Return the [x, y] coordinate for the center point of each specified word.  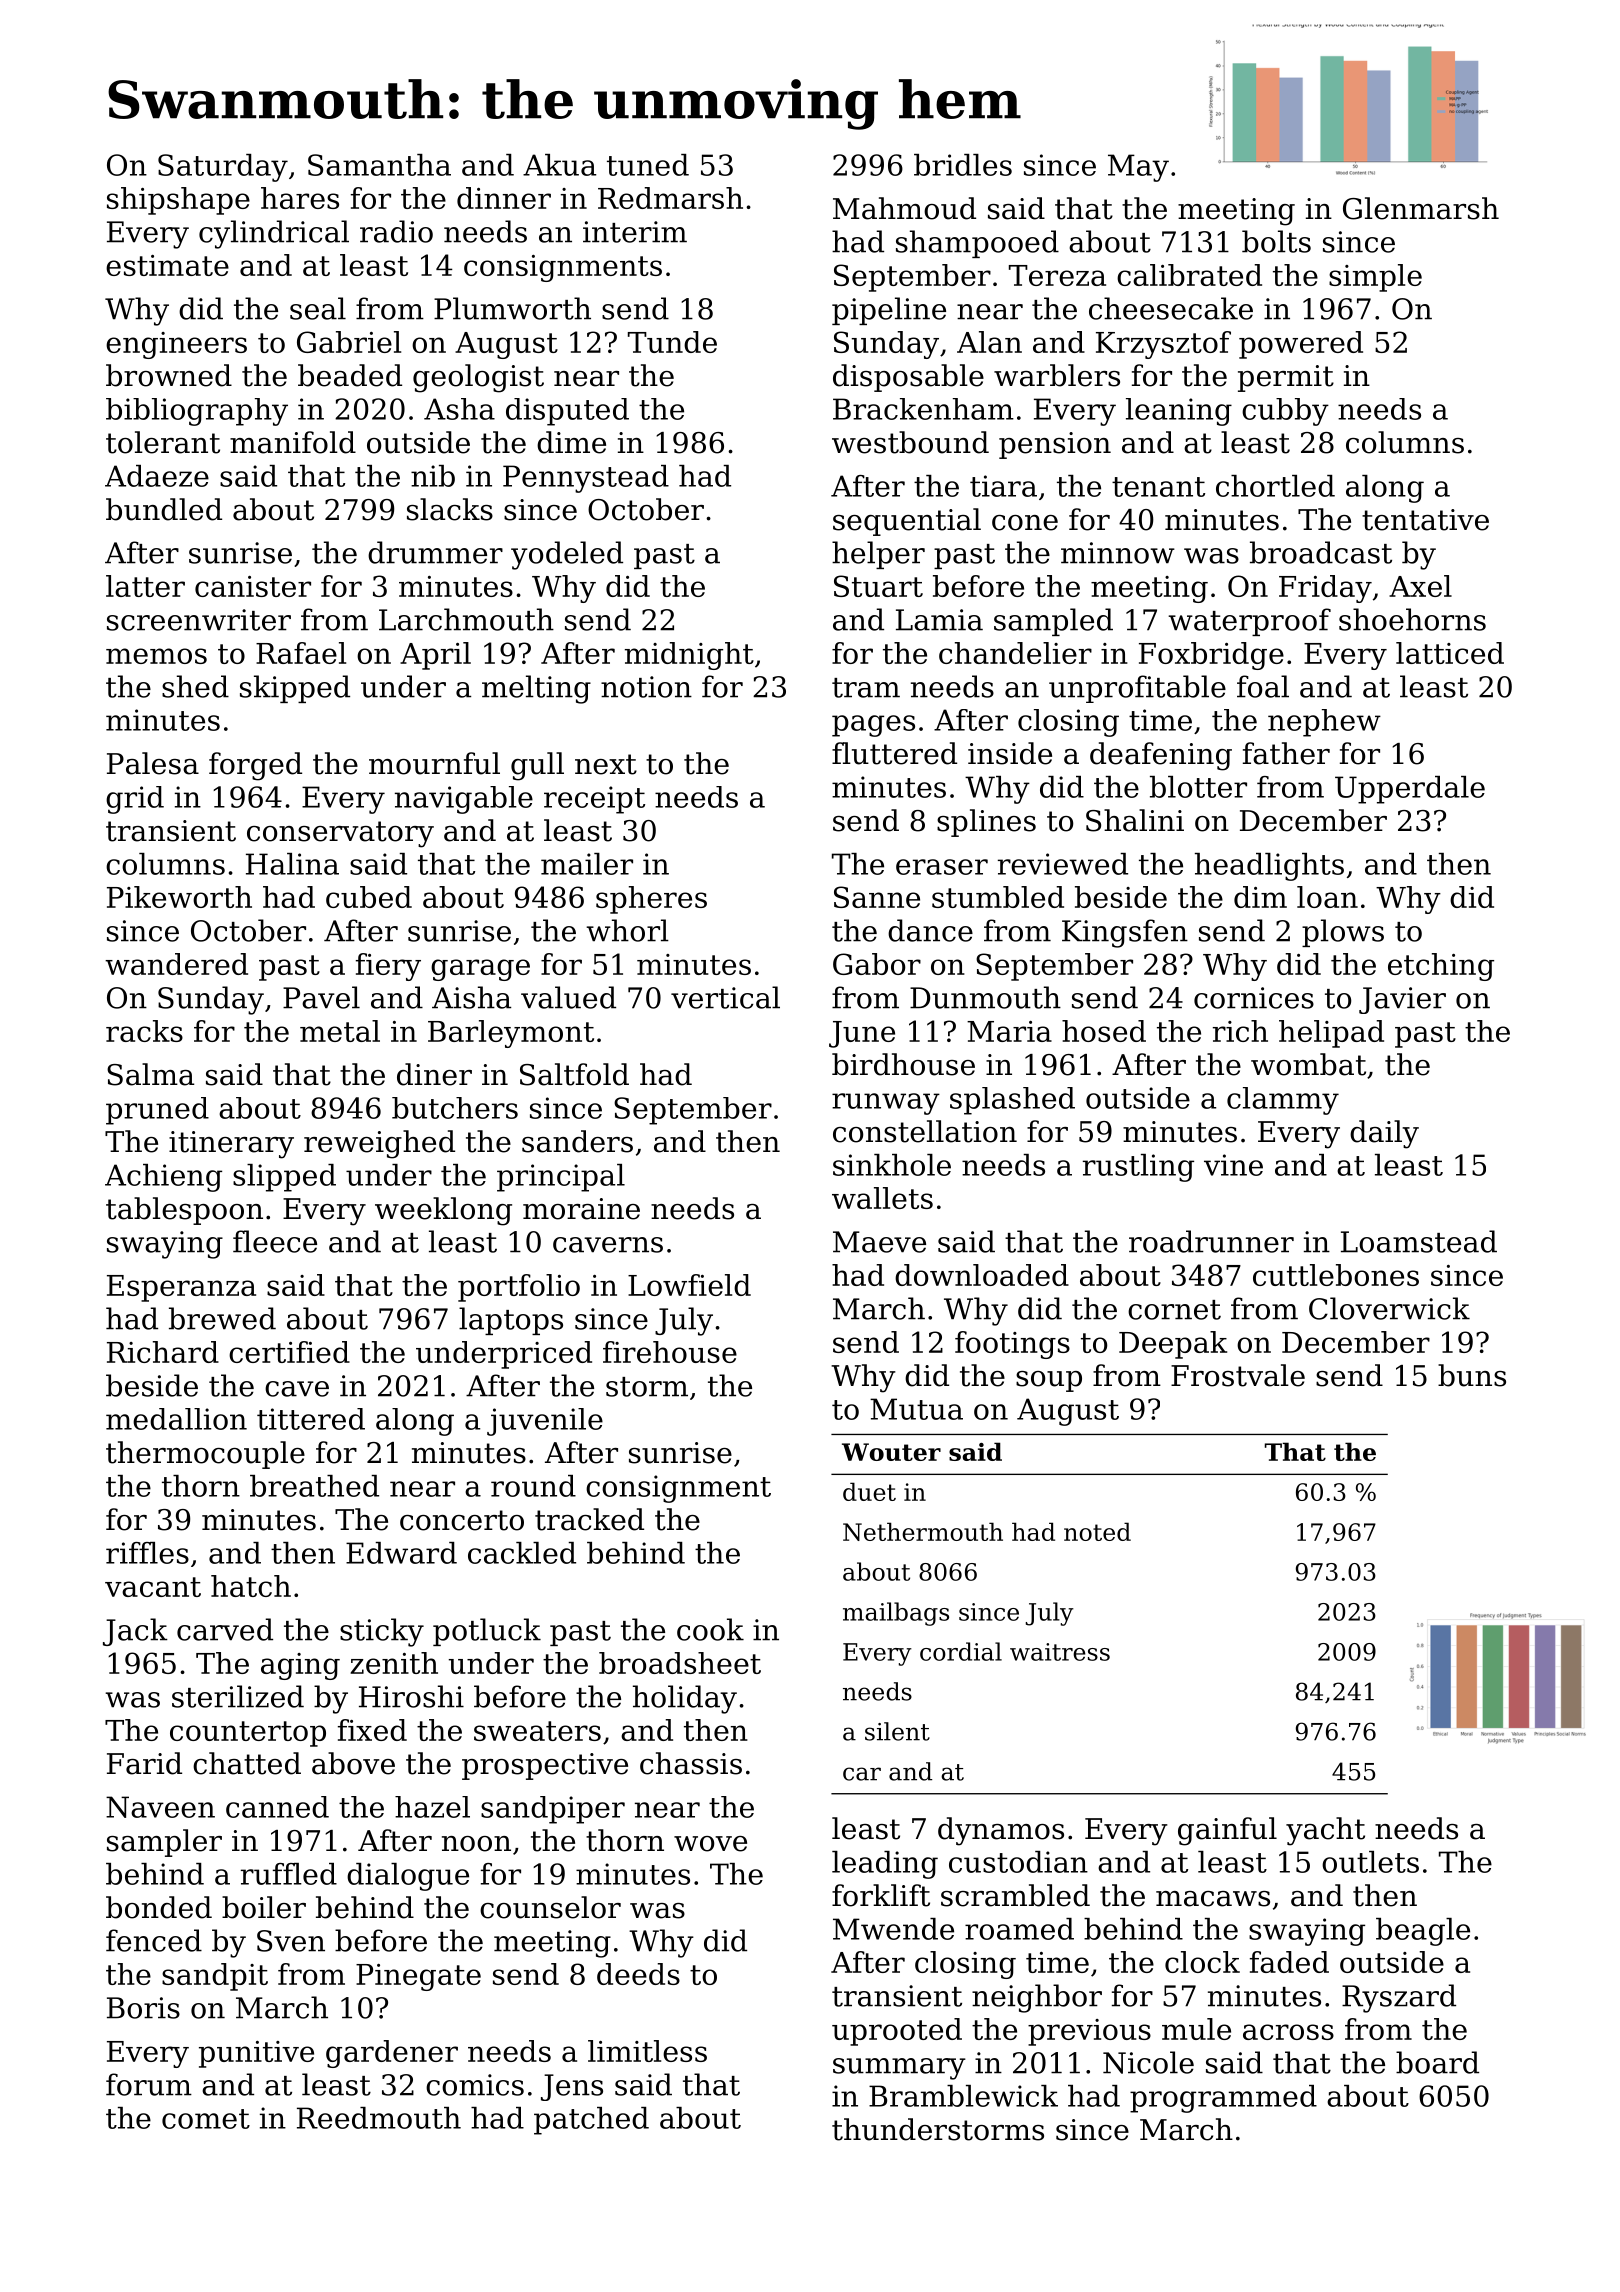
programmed [1223, 2099]
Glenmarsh [1421, 208]
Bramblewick [963, 2096]
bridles [963, 165]
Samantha [379, 165]
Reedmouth [379, 2118]
